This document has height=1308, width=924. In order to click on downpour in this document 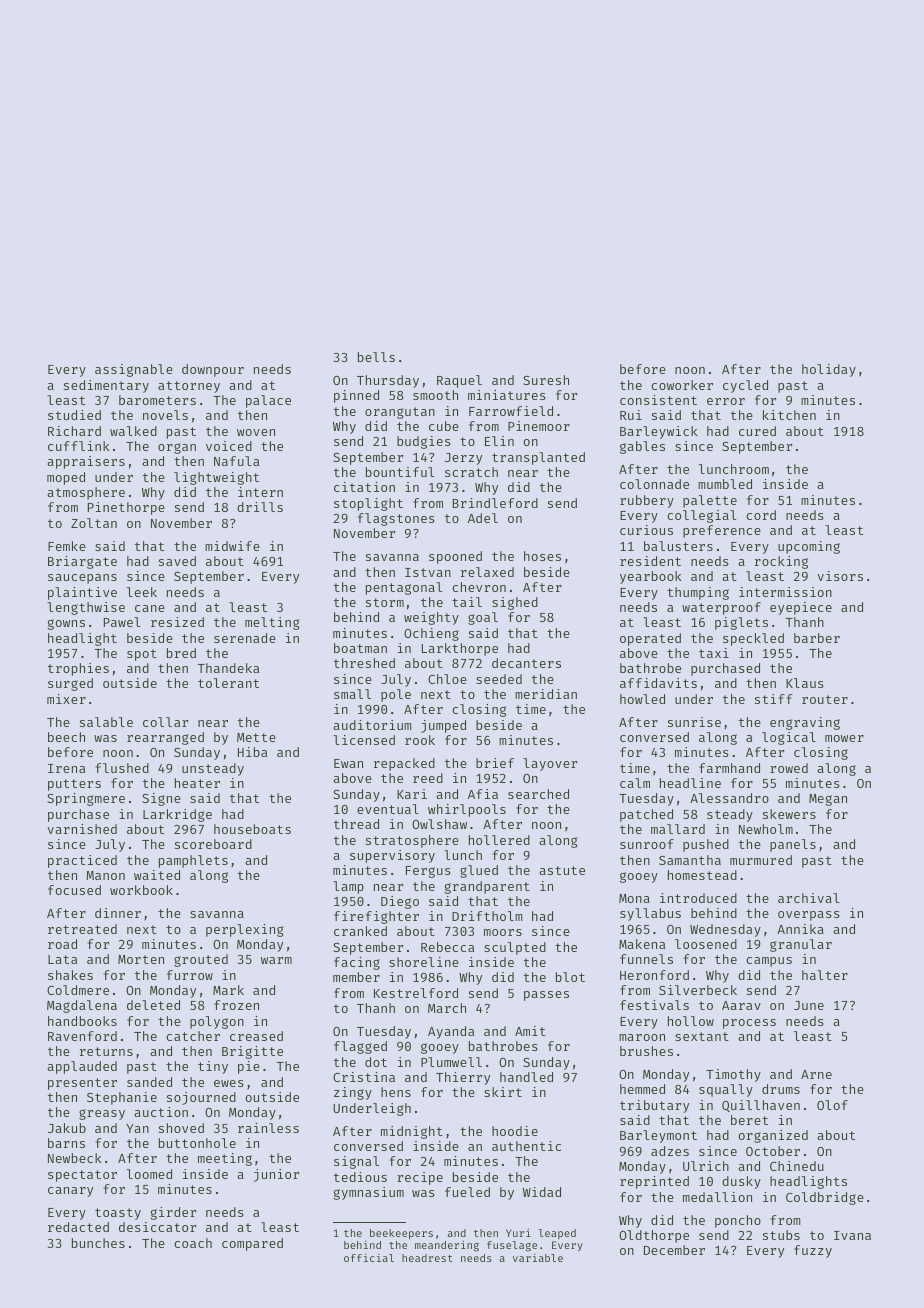, I will do `click(213, 370)`.
